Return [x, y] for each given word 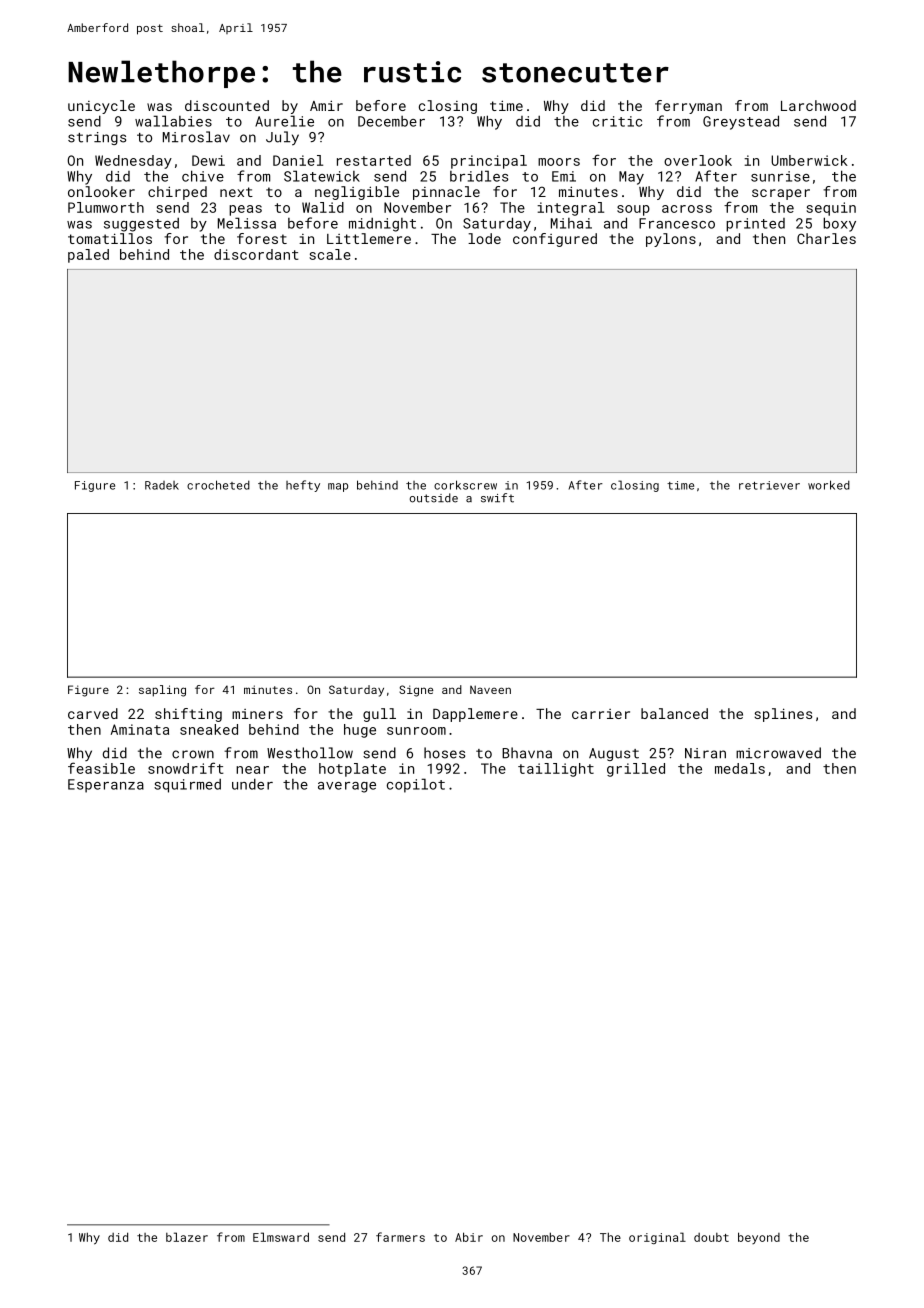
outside [434, 498]
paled [88, 256]
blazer [187, 1237]
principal [489, 162]
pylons [671, 240]
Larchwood [818, 105]
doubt [711, 1237]
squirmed [187, 786]
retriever [769, 485]
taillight [556, 770]
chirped [177, 193]
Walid [323, 207]
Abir [469, 1237]
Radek [162, 485]
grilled [636, 770]
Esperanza [106, 786]
